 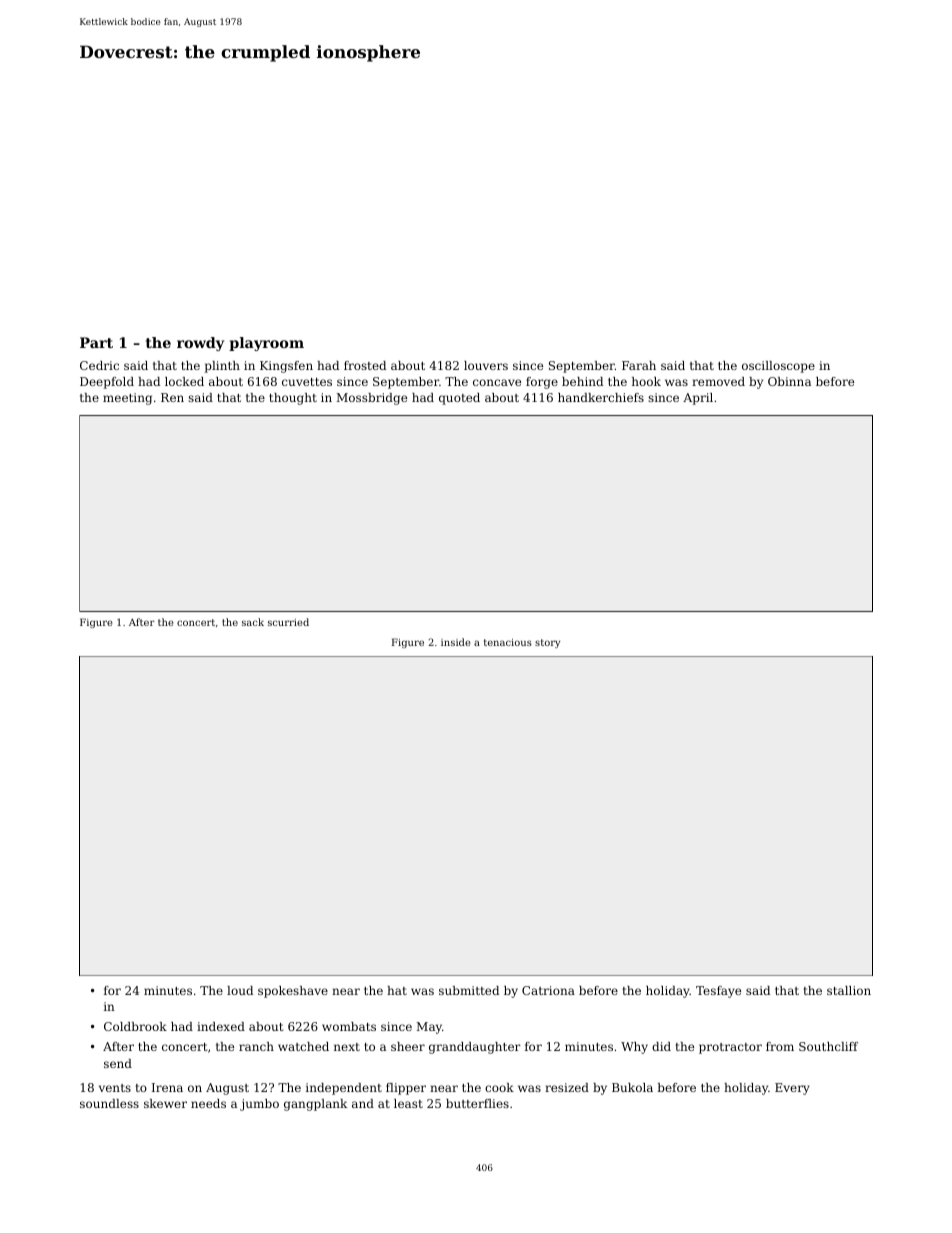 I want to click on Southcliff, so click(x=828, y=1046).
